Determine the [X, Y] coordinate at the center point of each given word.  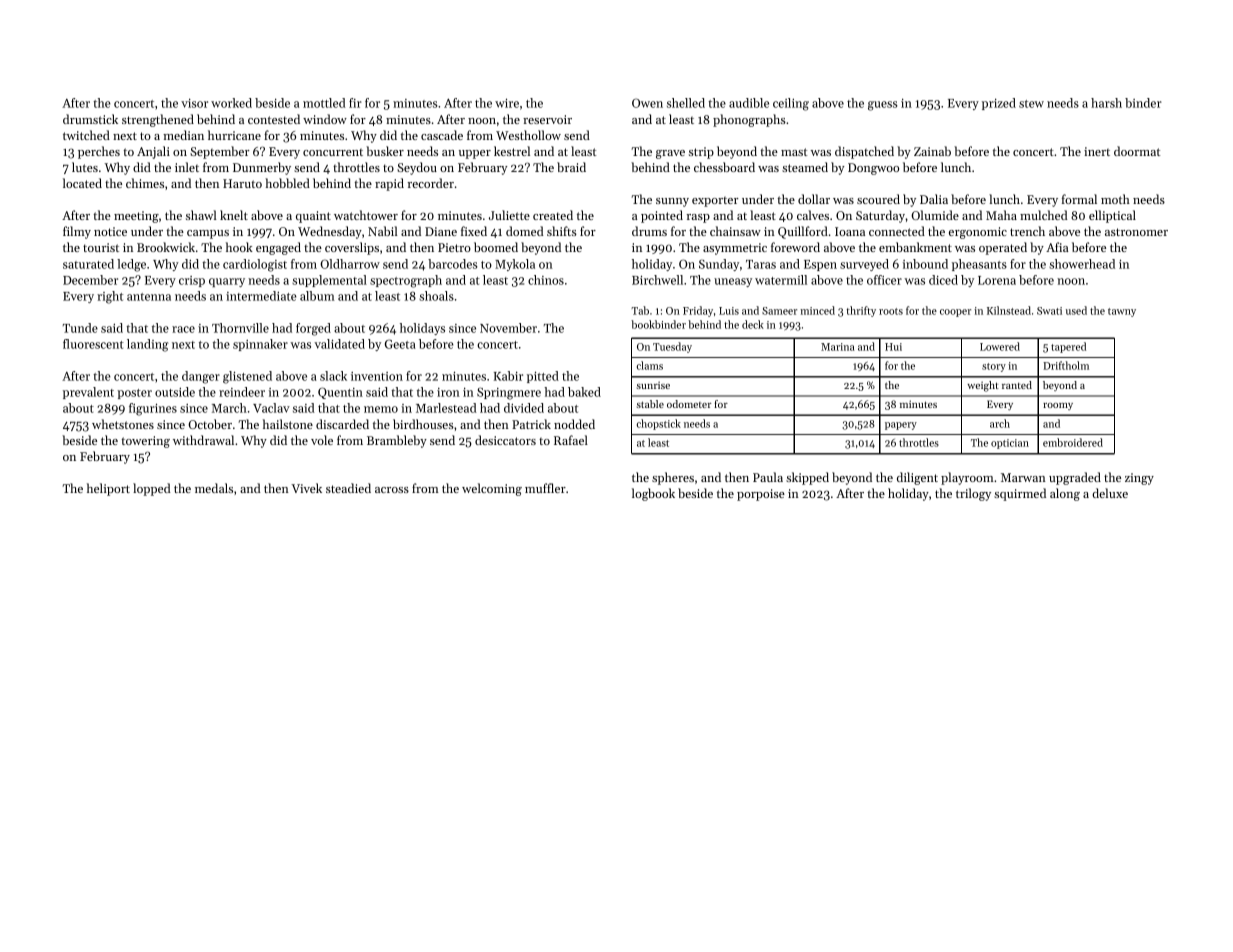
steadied [348, 488]
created [553, 215]
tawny [1122, 312]
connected [897, 231]
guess [883, 106]
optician [1010, 444]
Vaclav [271, 408]
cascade [442, 135]
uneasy [733, 282]
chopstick [659, 424]
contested [274, 119]
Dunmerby [262, 168]
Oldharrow [350, 264]
